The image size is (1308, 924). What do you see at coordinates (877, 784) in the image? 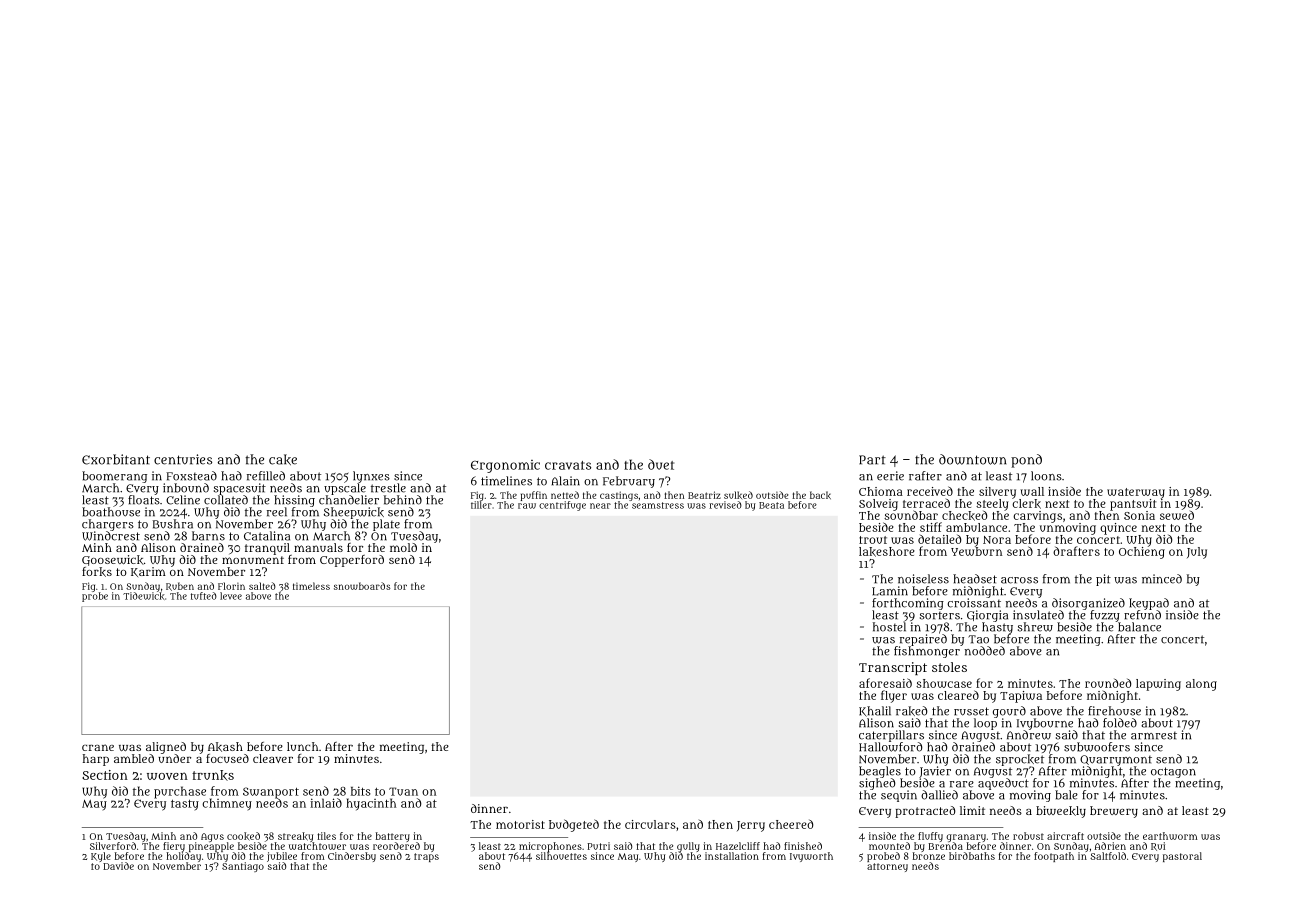
I see `sighed` at bounding box center [877, 784].
